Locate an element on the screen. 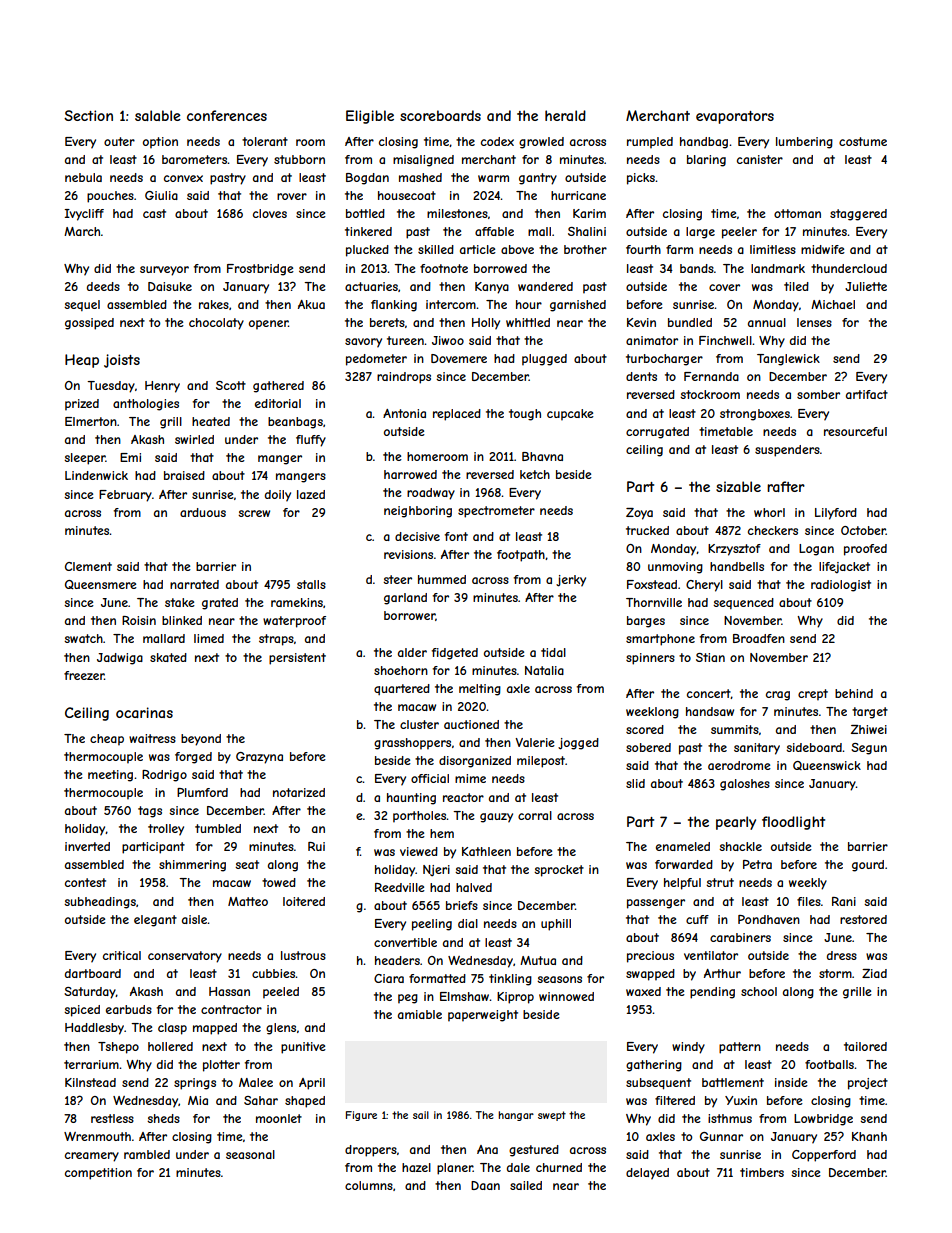 The width and height of the screenshot is (952, 1233). resourceful is located at coordinates (855, 431).
